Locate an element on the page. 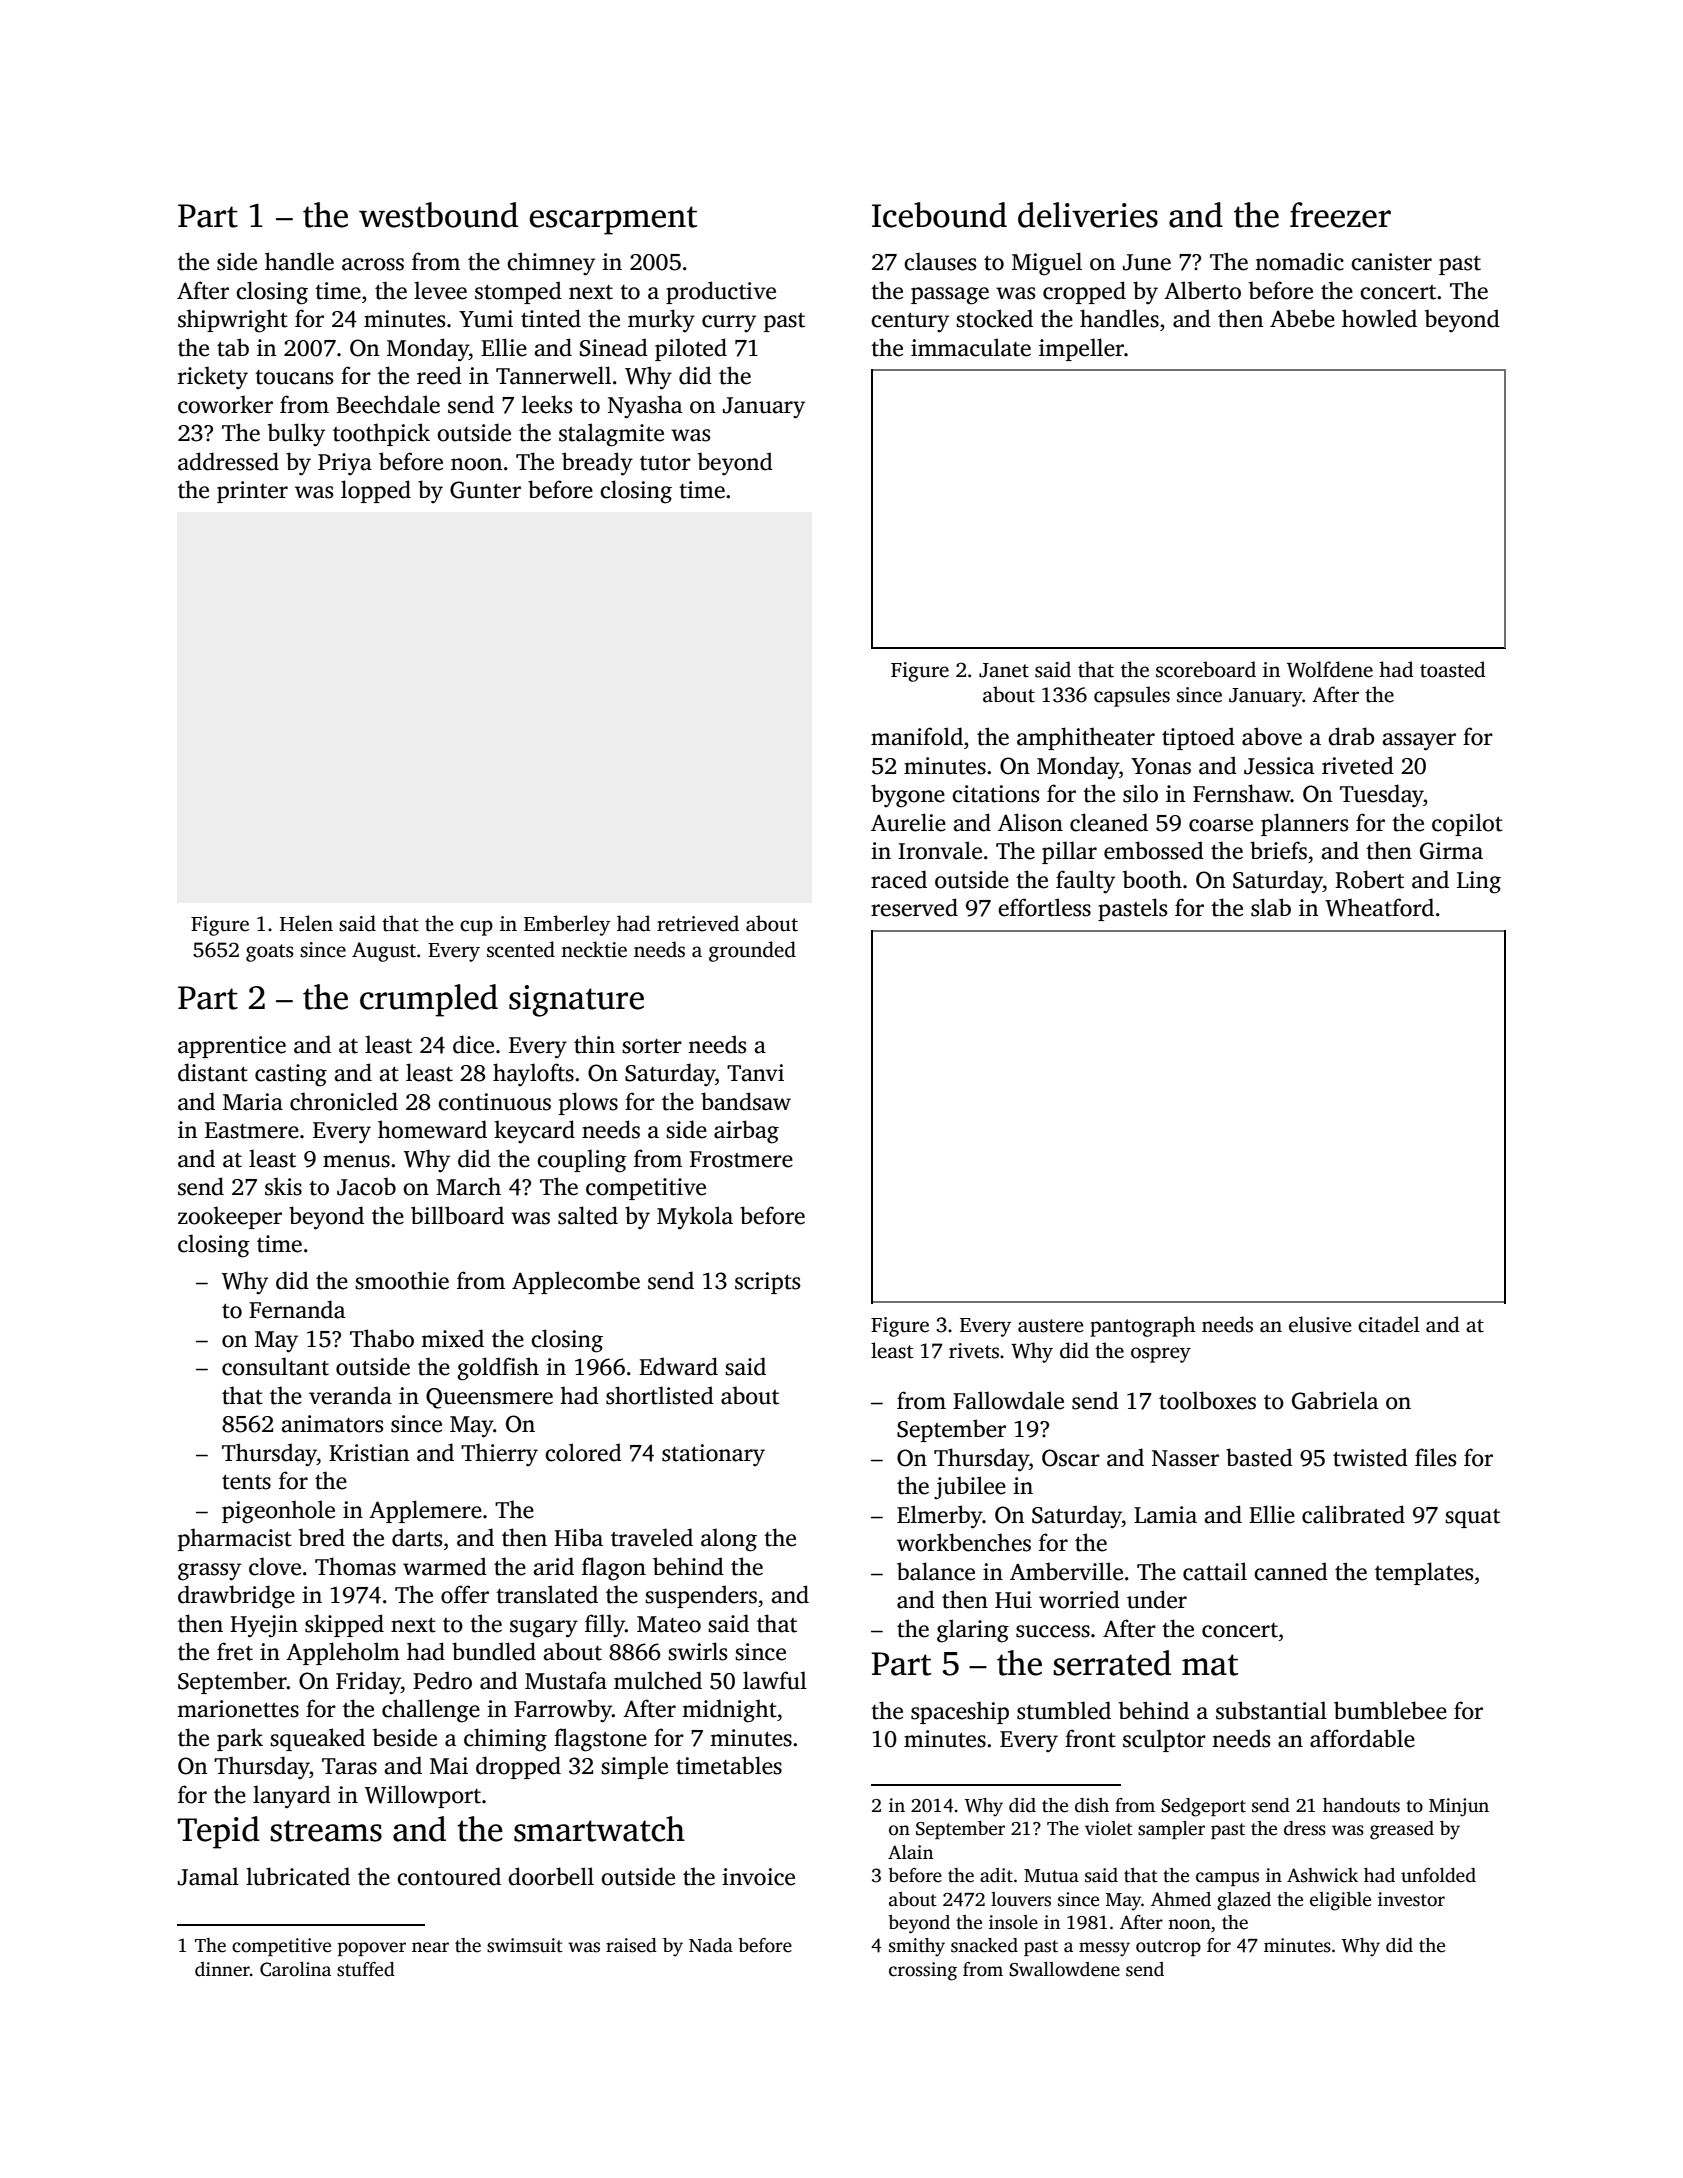 This image has height=2178, width=1683. Icebound is located at coordinates (939, 215).
